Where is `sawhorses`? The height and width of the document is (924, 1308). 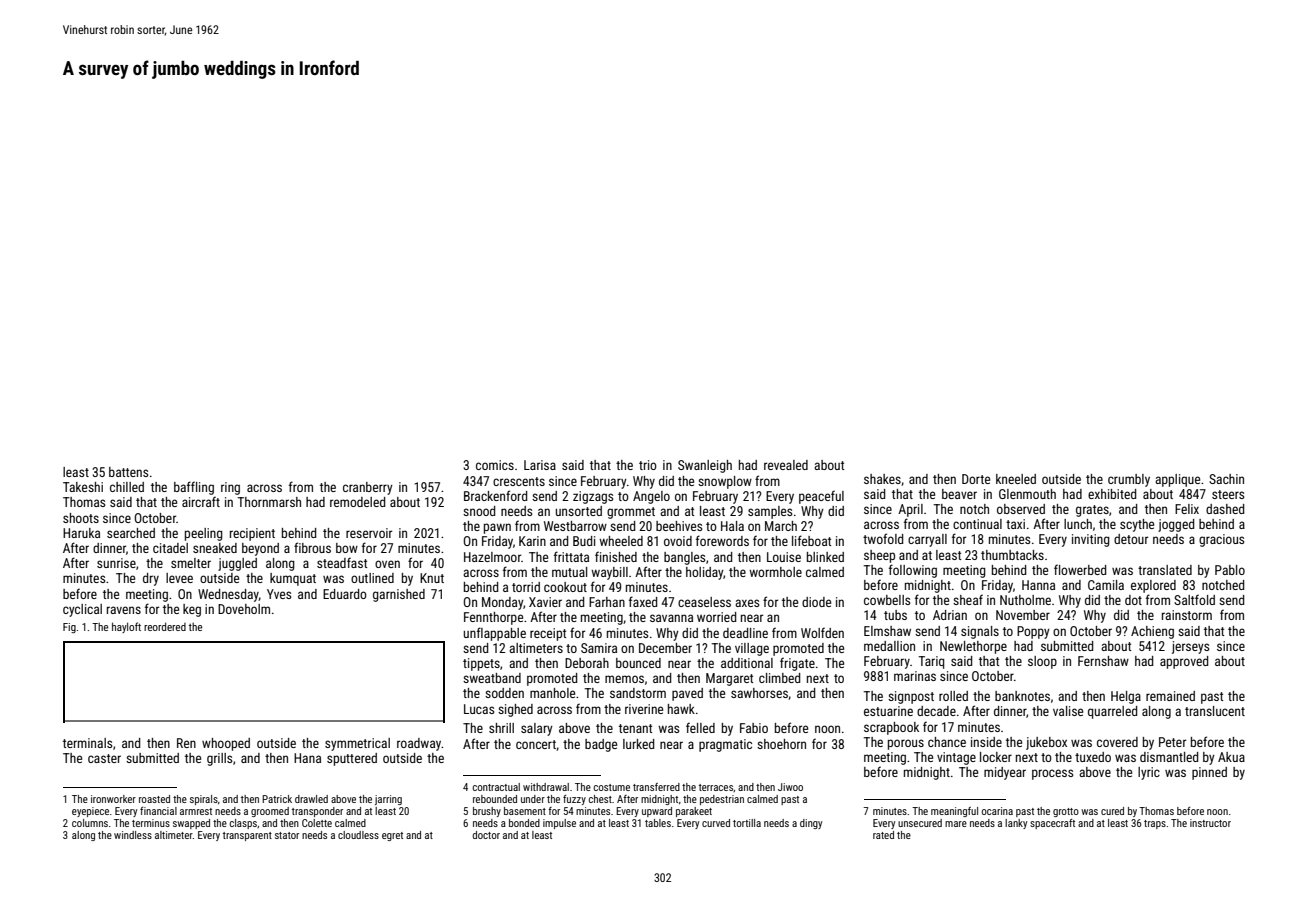 sawhorses is located at coordinates (759, 693).
